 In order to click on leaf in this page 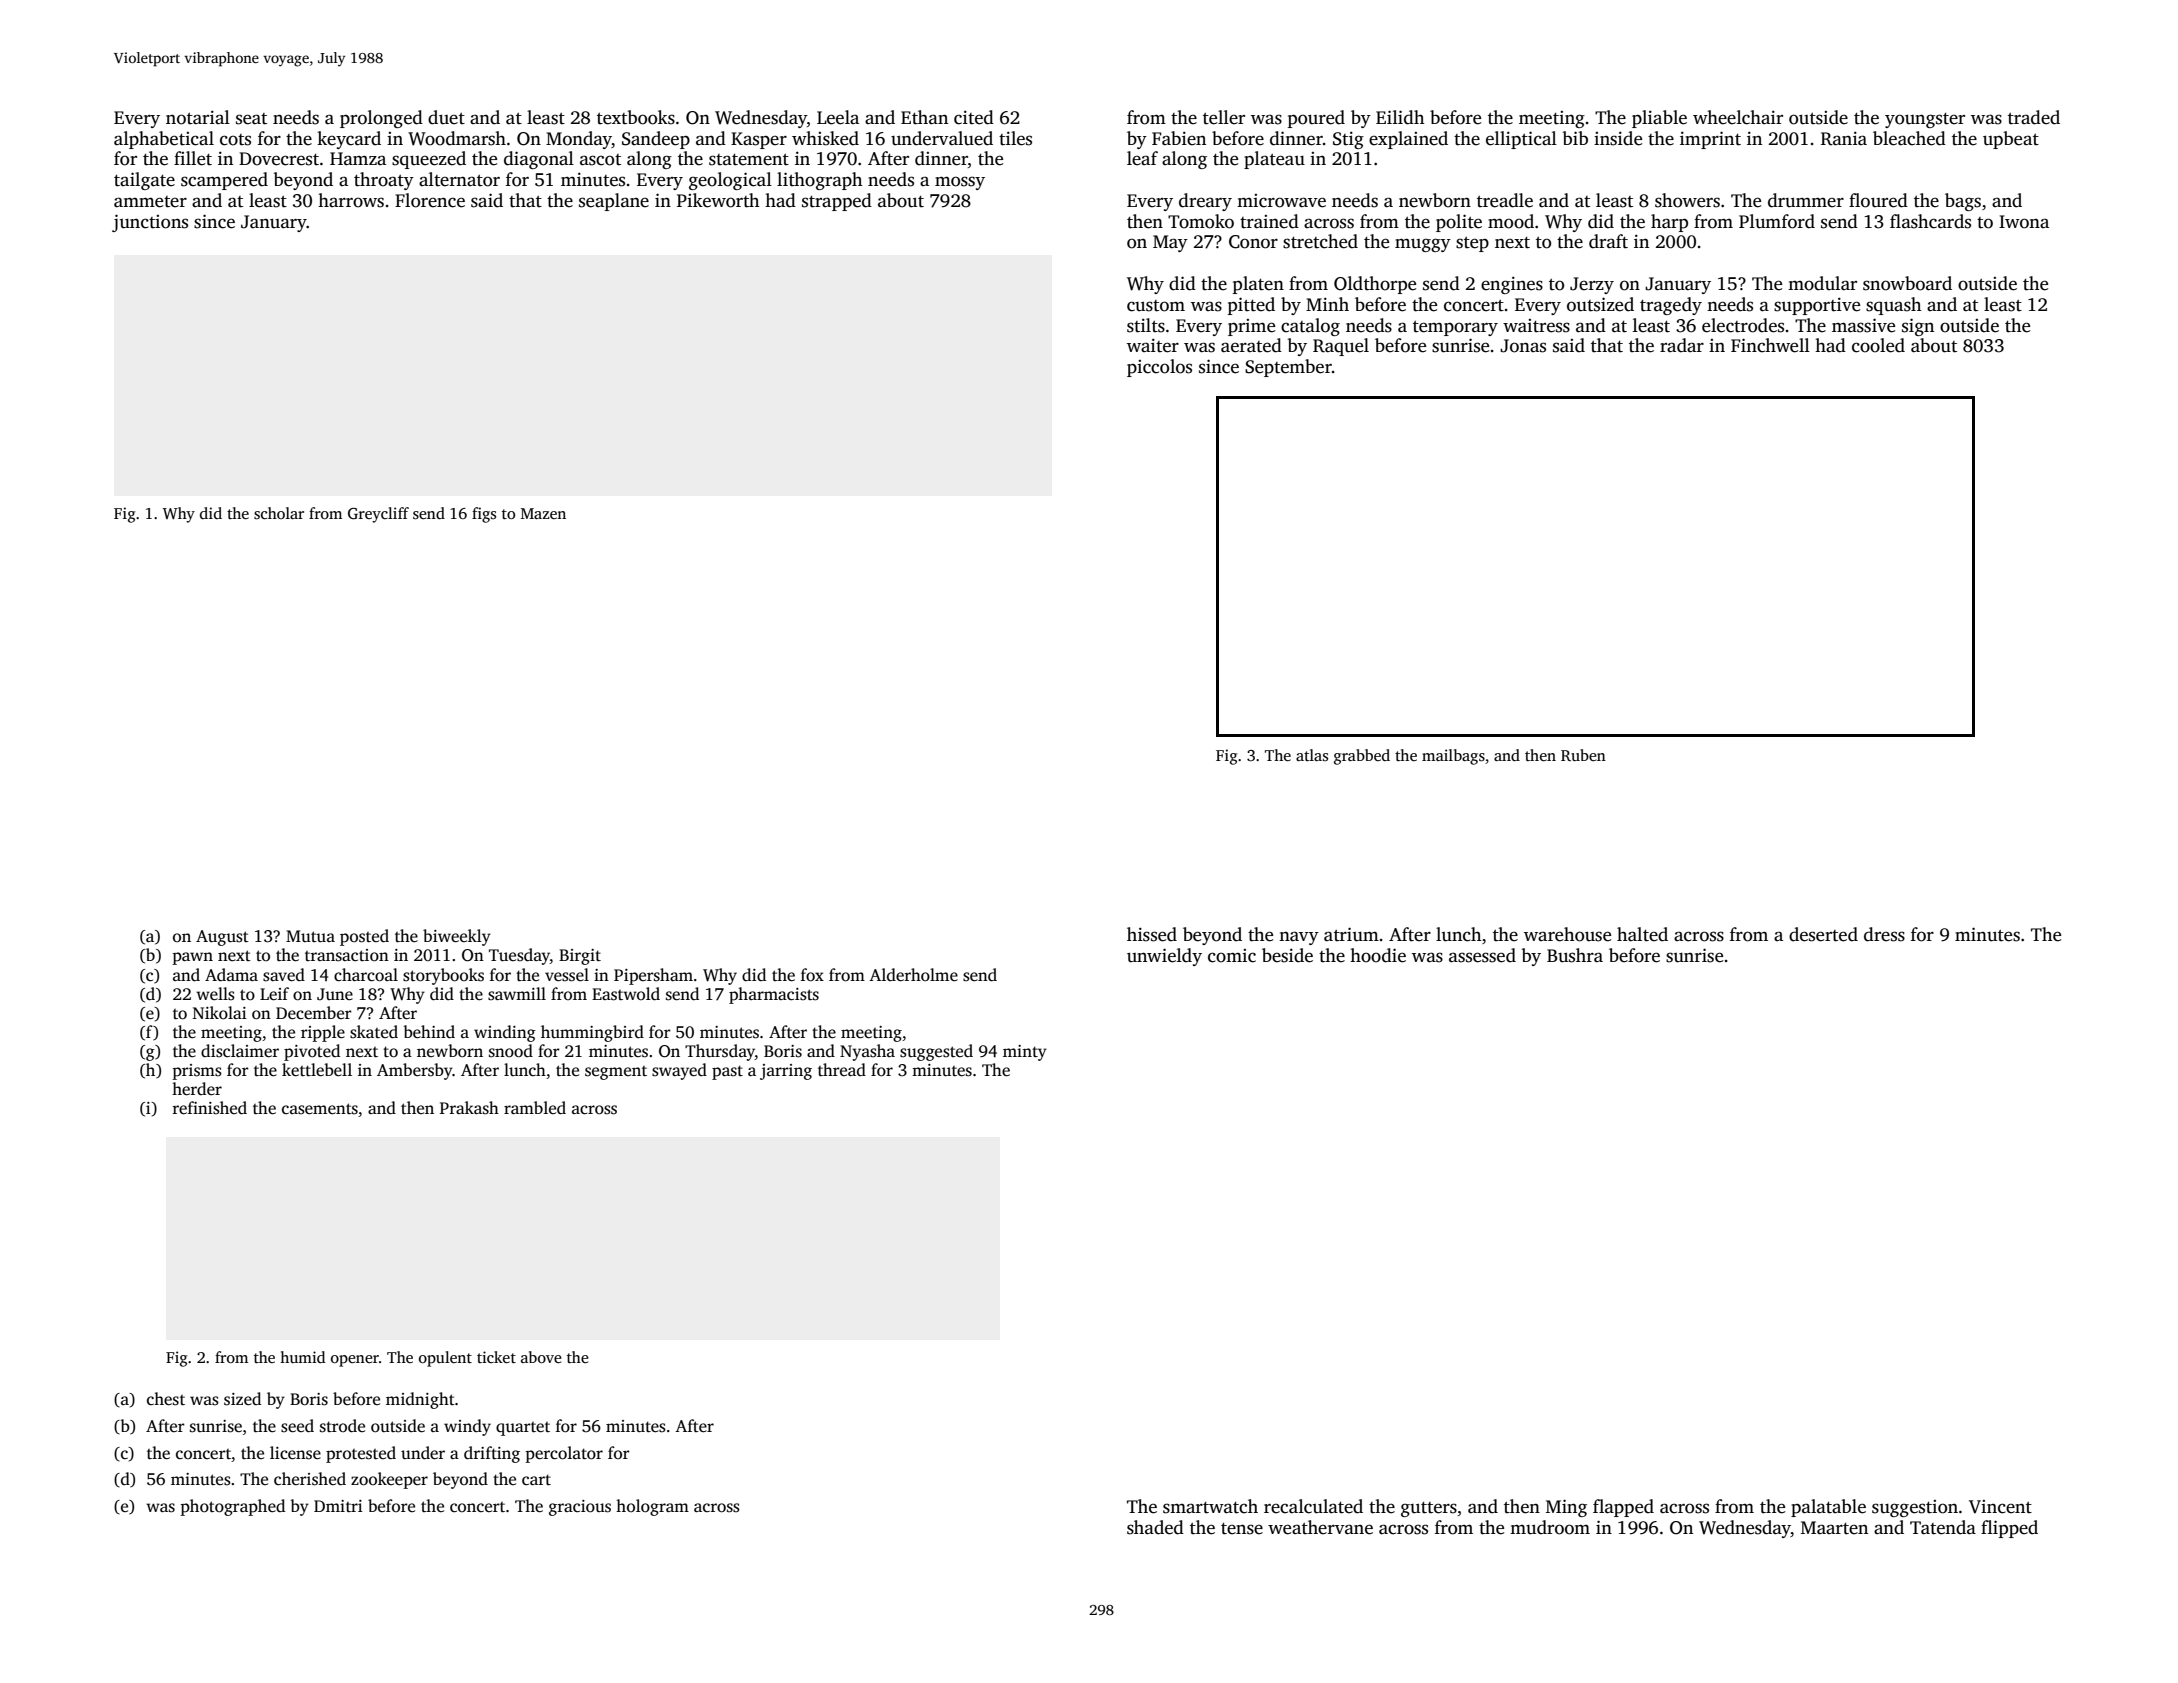, I will do `click(1142, 158)`.
